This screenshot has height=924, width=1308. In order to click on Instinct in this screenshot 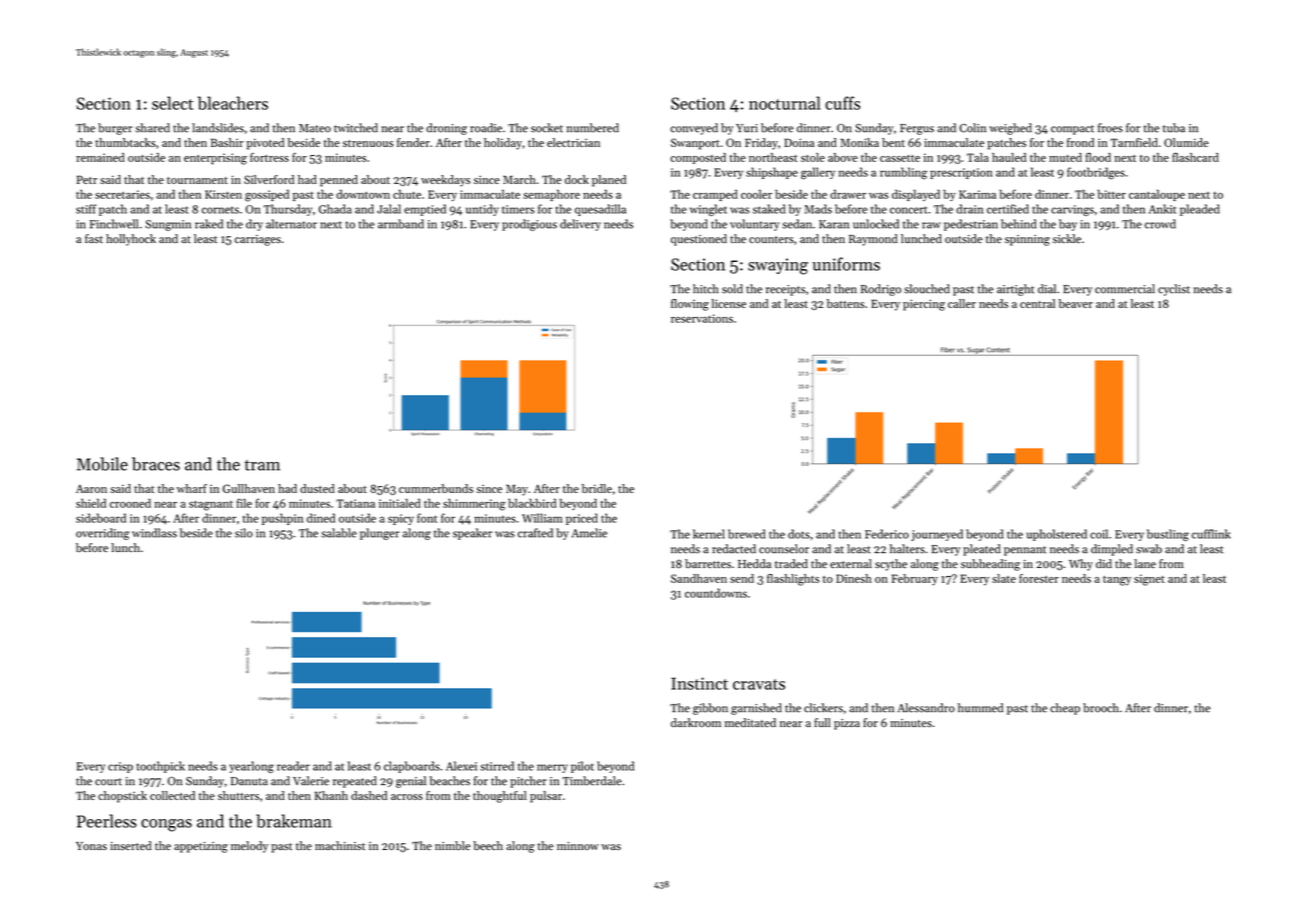, I will do `click(699, 683)`.
